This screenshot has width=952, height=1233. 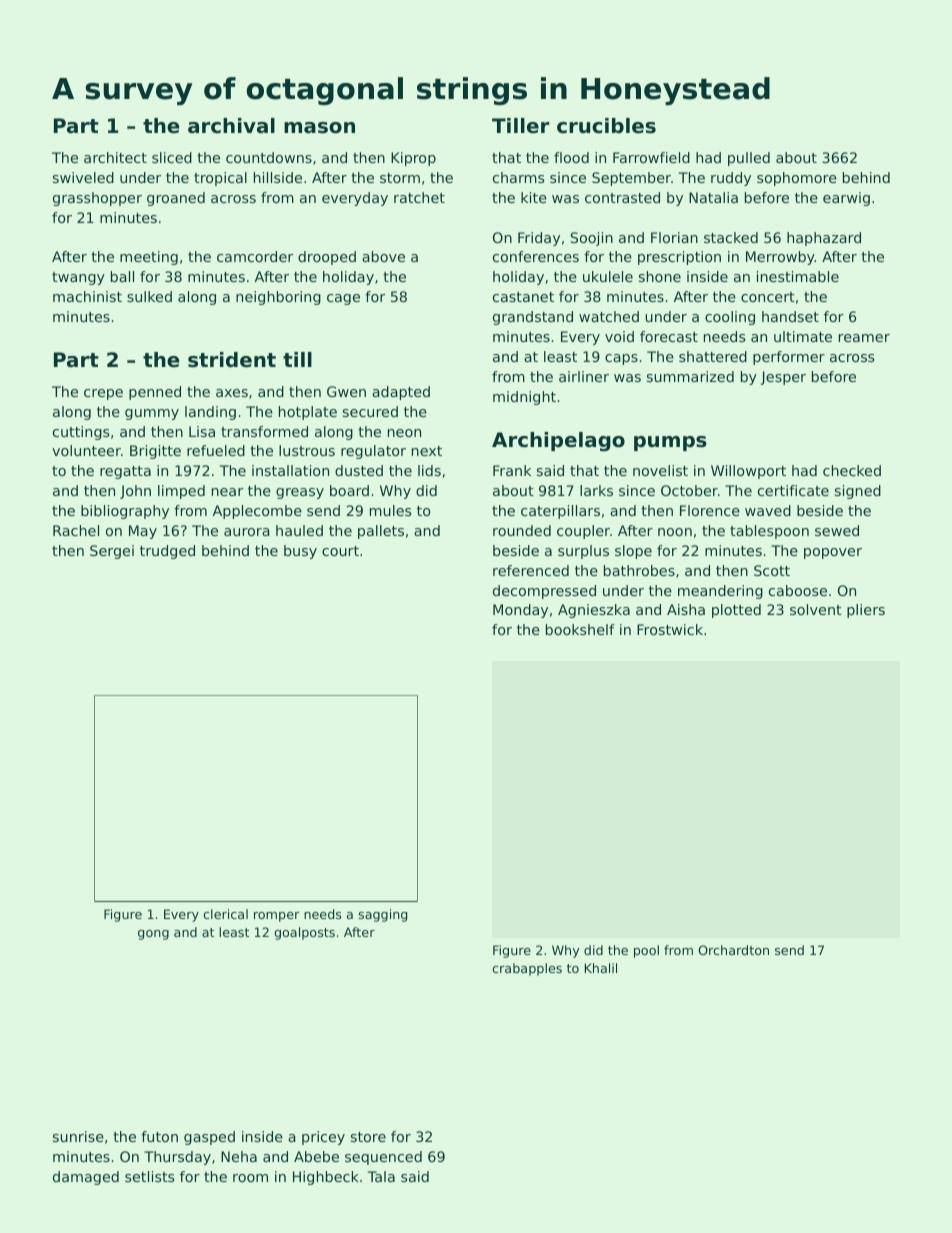 What do you see at coordinates (733, 950) in the screenshot?
I see `Orchardton` at bounding box center [733, 950].
